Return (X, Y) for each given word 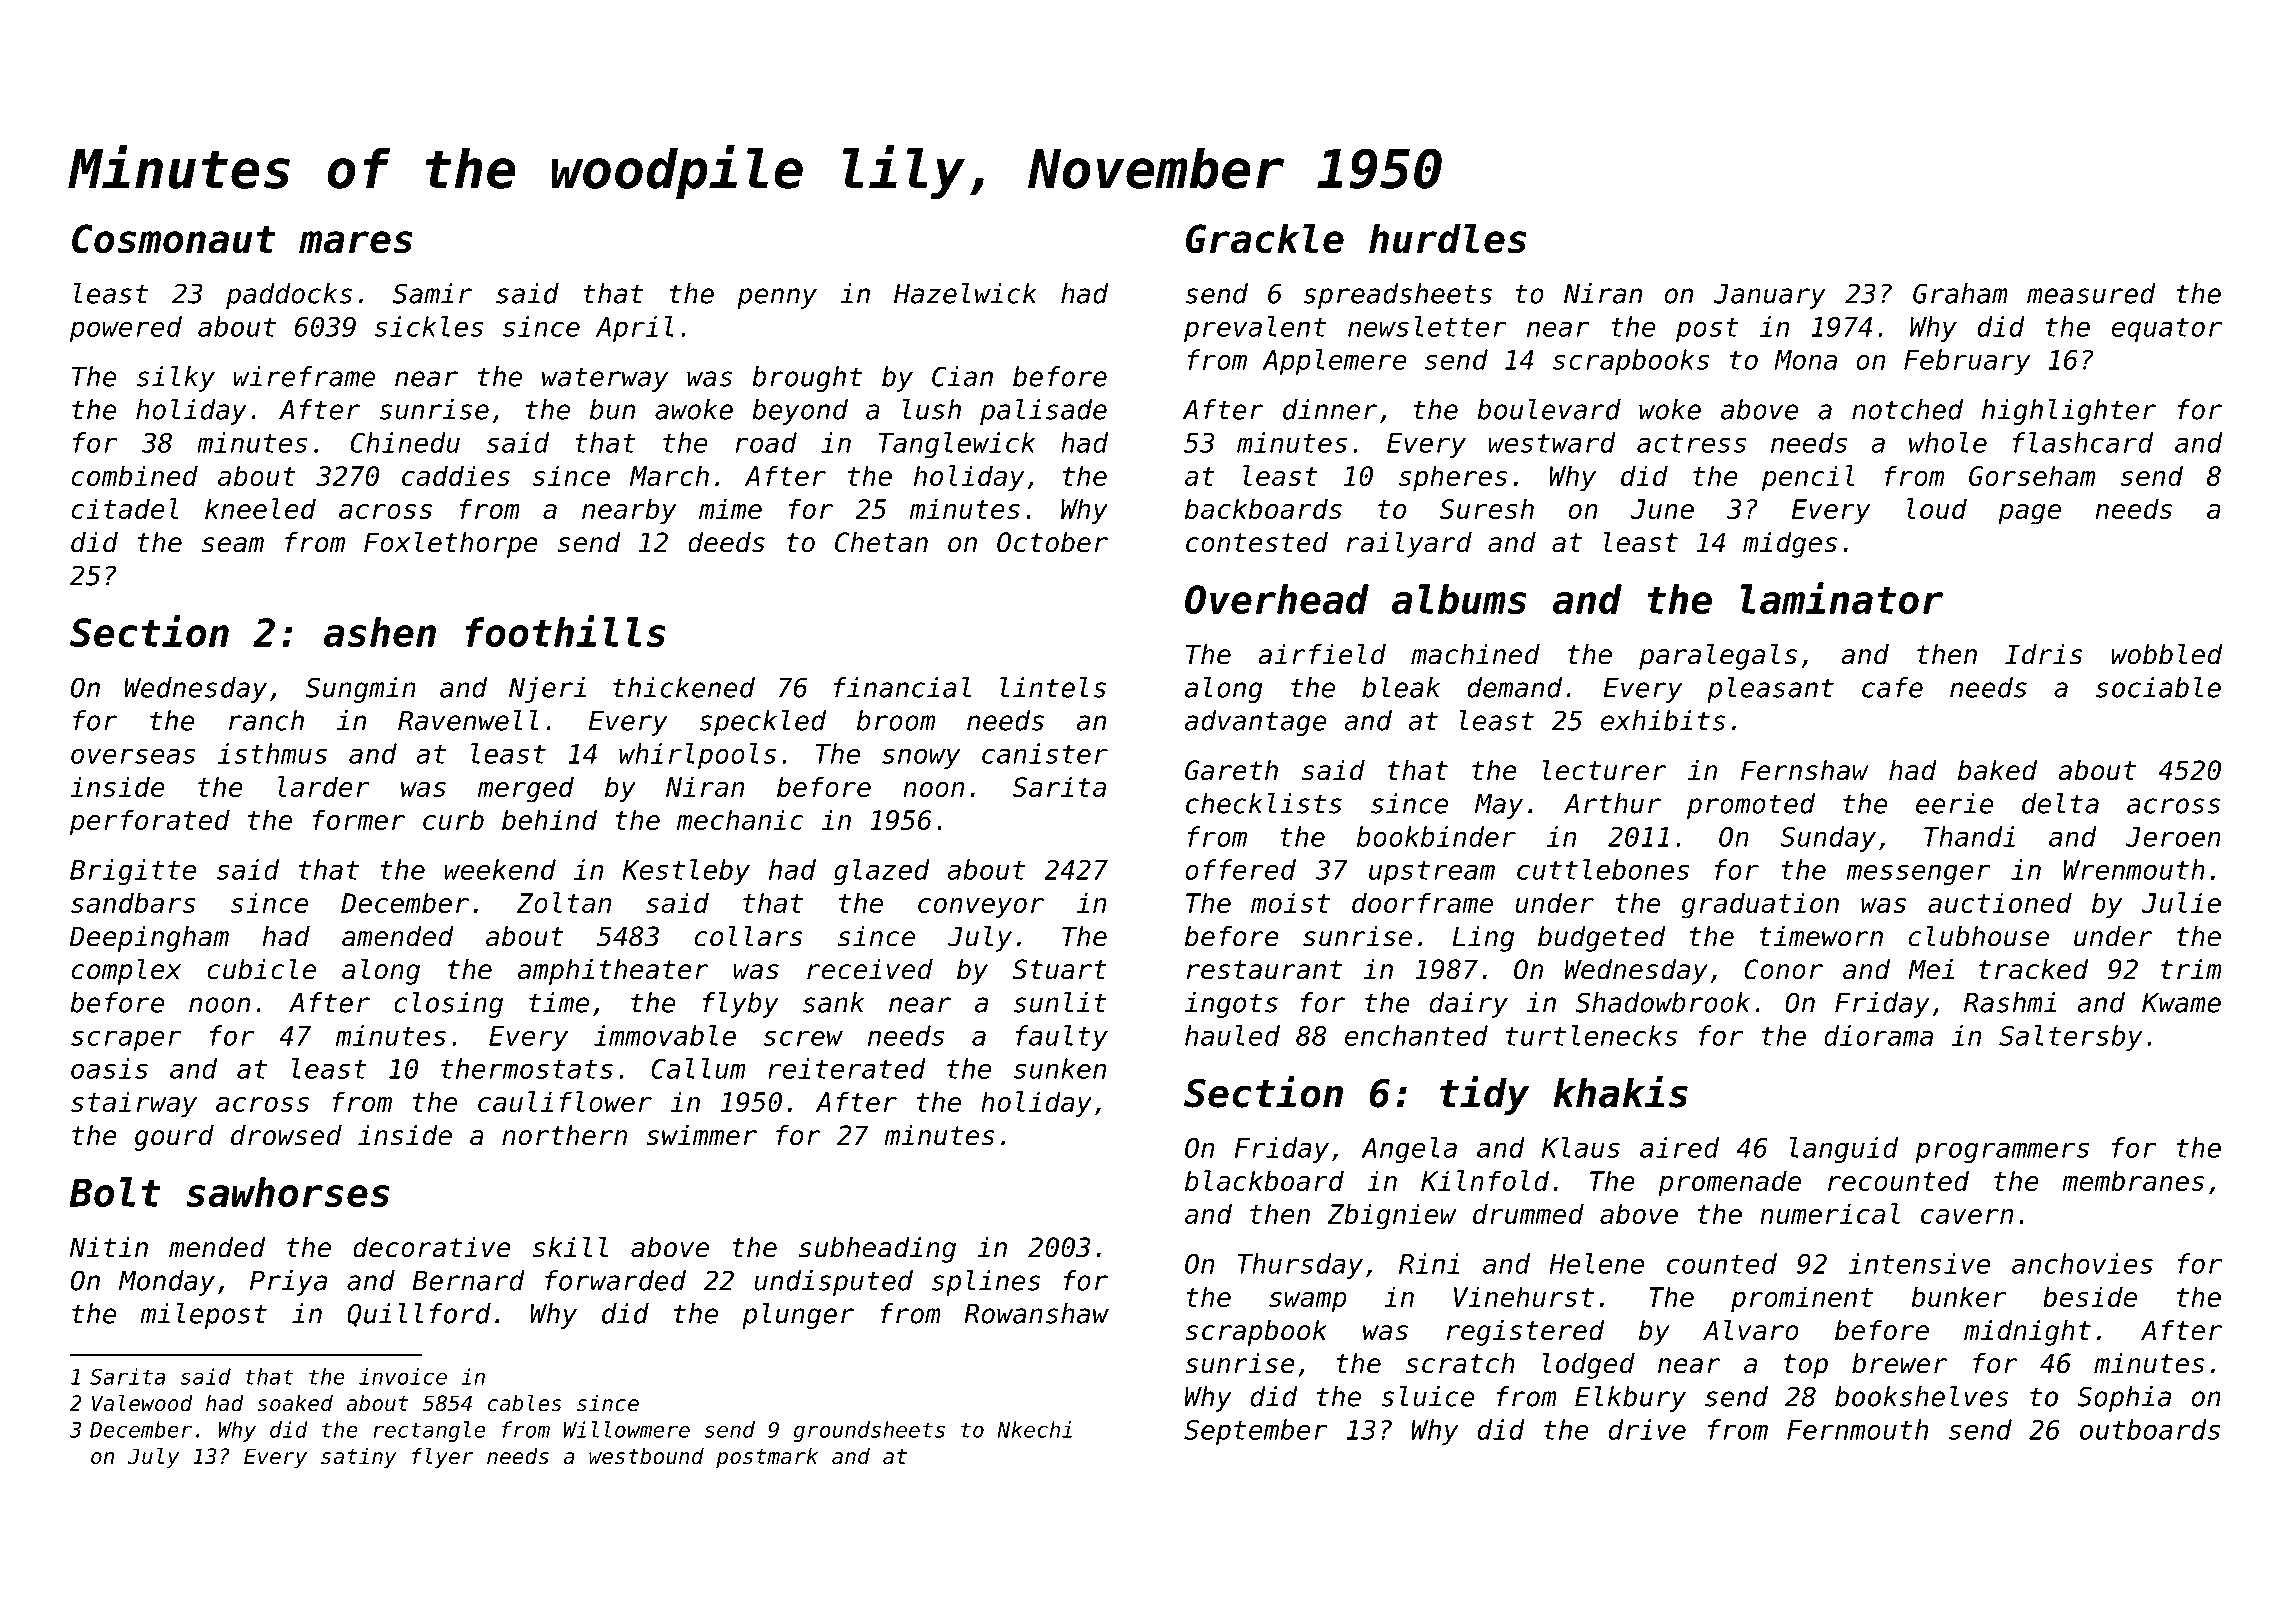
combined (135, 475)
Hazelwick (965, 293)
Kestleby (686, 872)
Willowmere (627, 1429)
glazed (882, 872)
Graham (1960, 293)
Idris (2044, 654)
